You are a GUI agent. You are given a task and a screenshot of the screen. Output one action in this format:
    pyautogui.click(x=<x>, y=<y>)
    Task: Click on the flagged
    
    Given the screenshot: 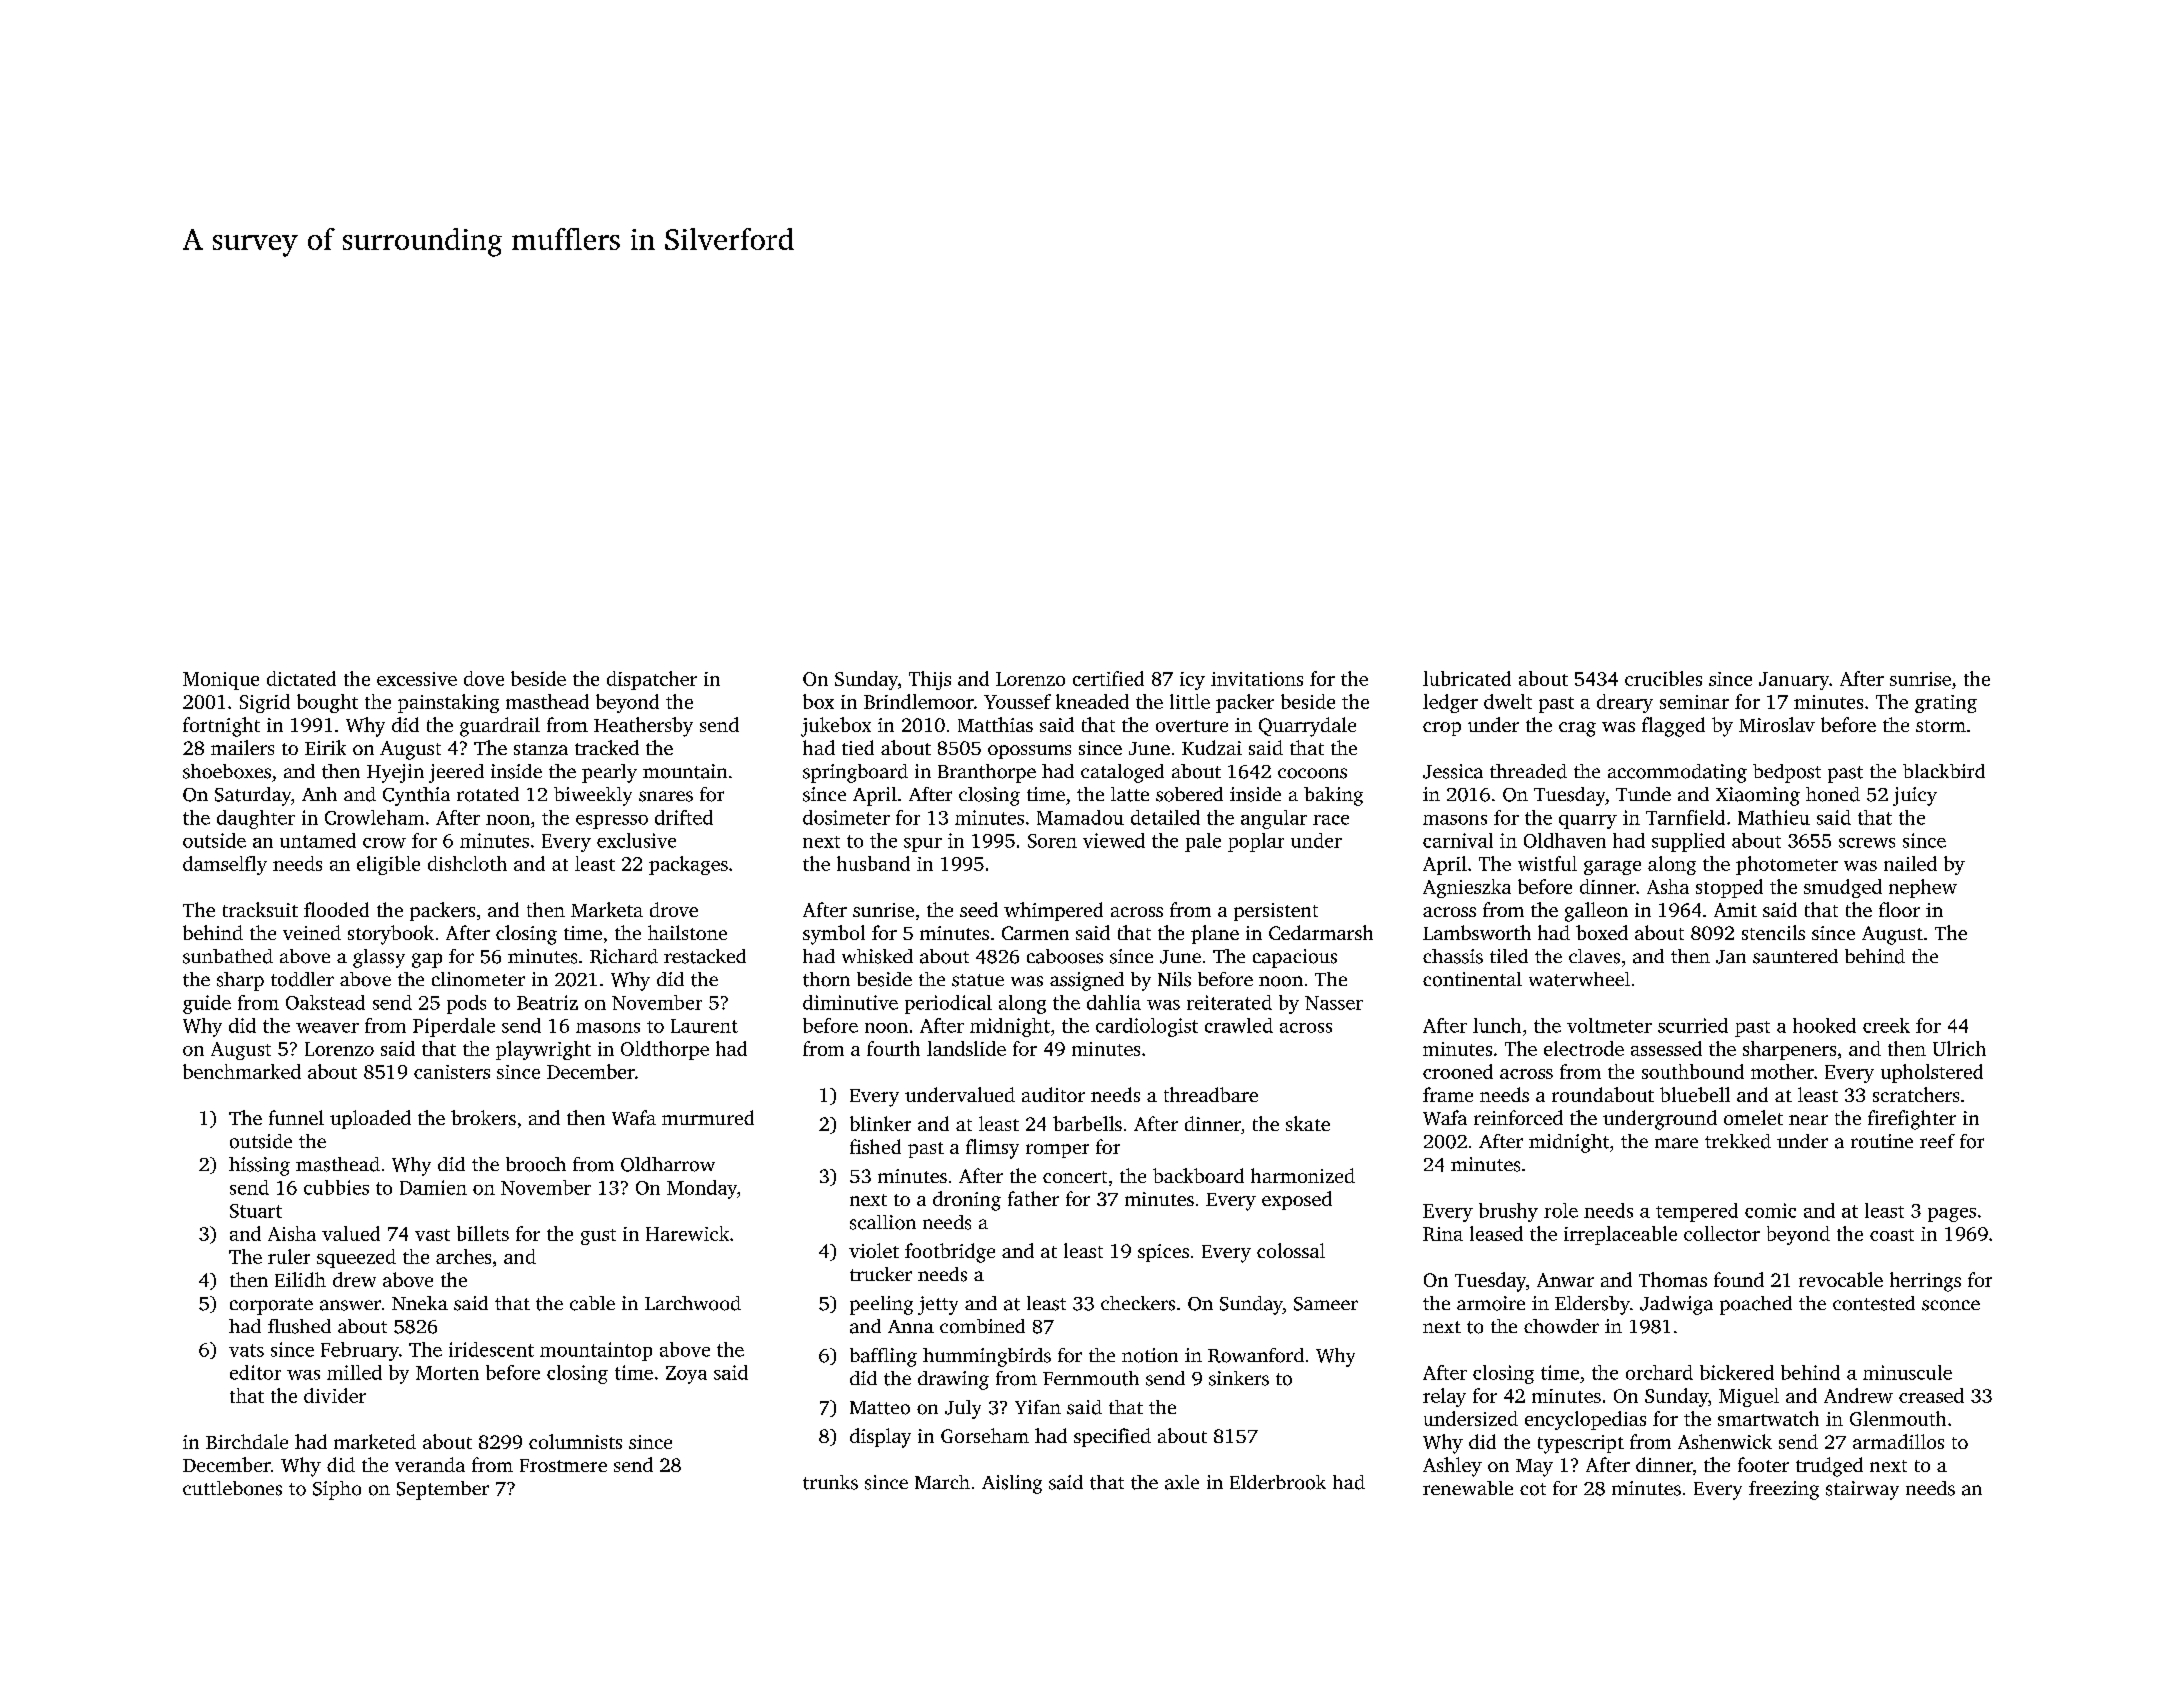 What is the action you would take?
    pyautogui.click(x=1673, y=727)
